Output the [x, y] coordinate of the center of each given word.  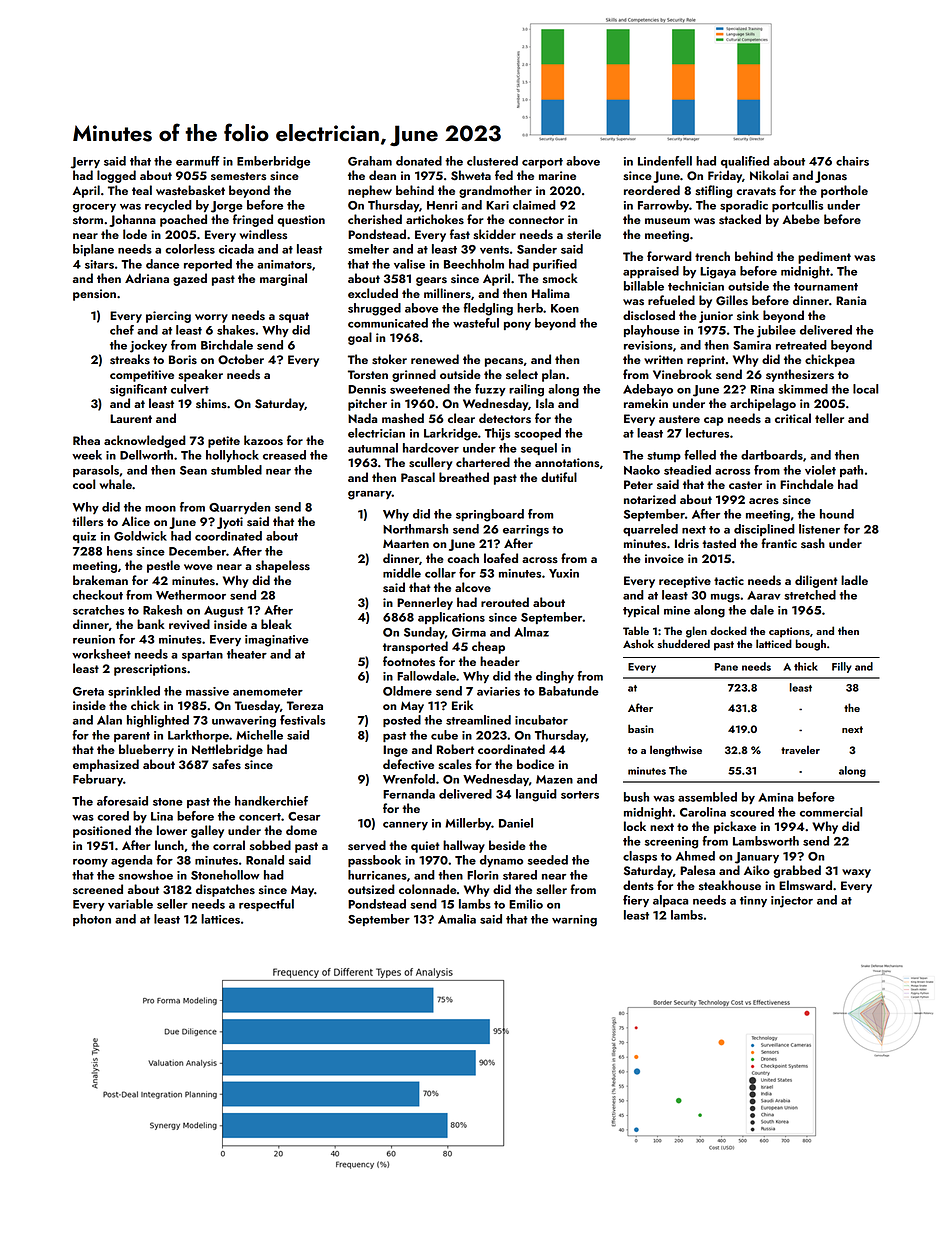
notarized [650, 499]
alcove [473, 587]
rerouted [505, 602]
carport [542, 163]
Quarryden [240, 508]
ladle [854, 580]
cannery [405, 826]
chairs [852, 161]
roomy [90, 863]
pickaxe [735, 827]
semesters [238, 176]
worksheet [101, 654]
